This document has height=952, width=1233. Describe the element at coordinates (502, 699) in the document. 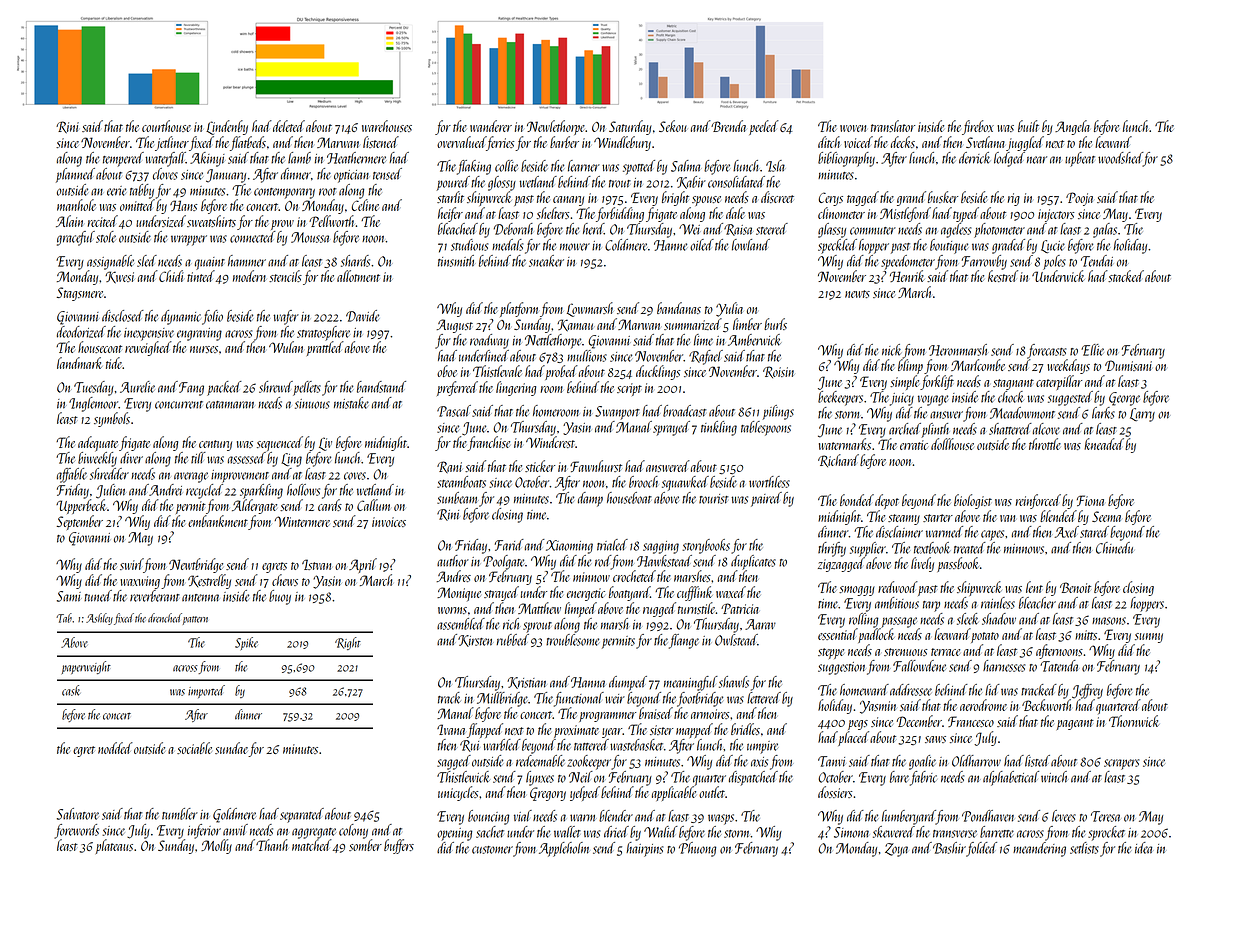

I see `Millbridge` at that location.
